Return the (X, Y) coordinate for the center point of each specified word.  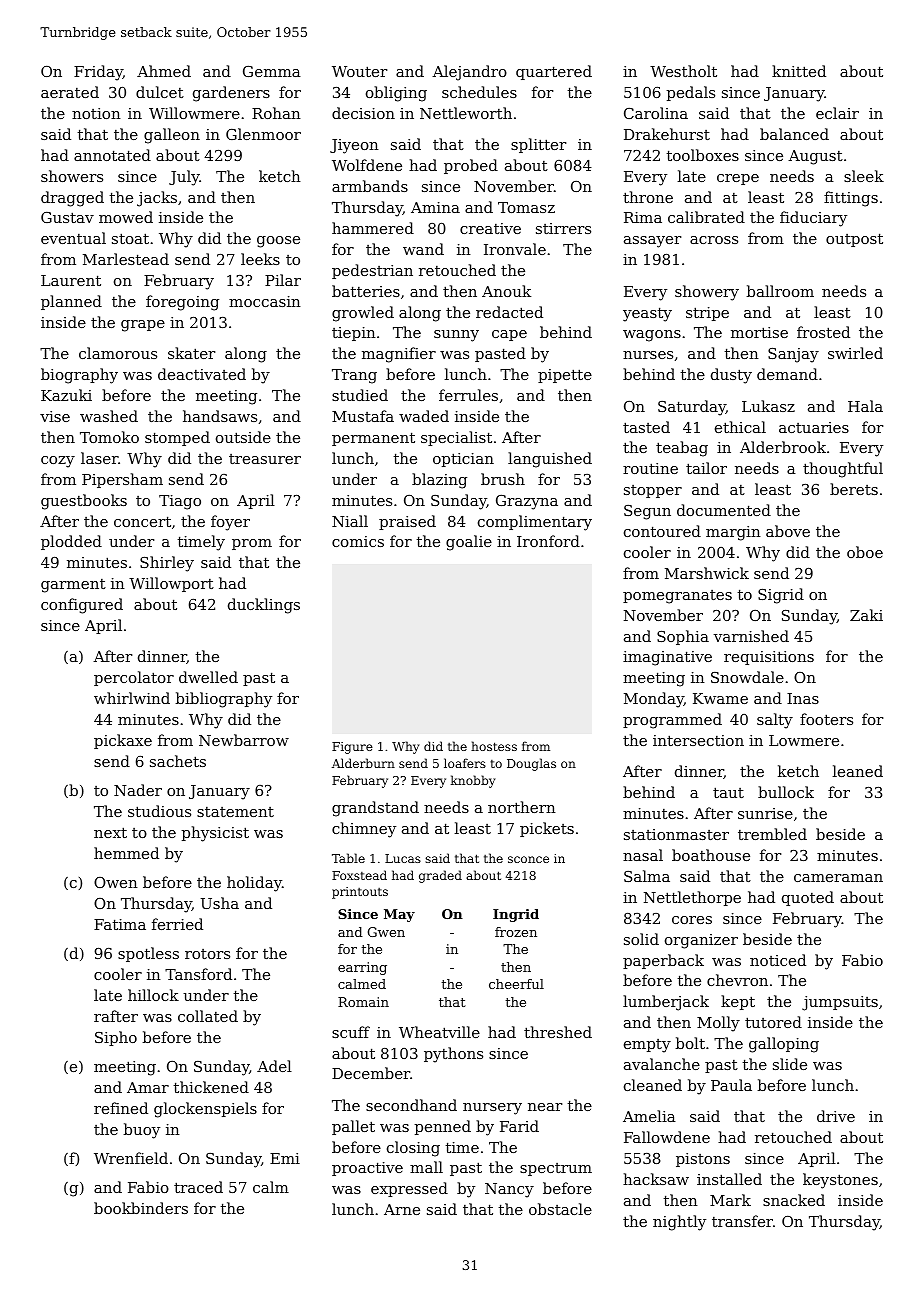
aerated (70, 92)
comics (358, 541)
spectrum (556, 1169)
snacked (794, 1200)
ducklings (264, 606)
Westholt (683, 71)
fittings (851, 199)
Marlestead (126, 259)
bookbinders (141, 1208)
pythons (453, 1055)
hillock (153, 995)
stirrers (563, 228)
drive (836, 1116)
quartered (554, 72)
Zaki (866, 615)
